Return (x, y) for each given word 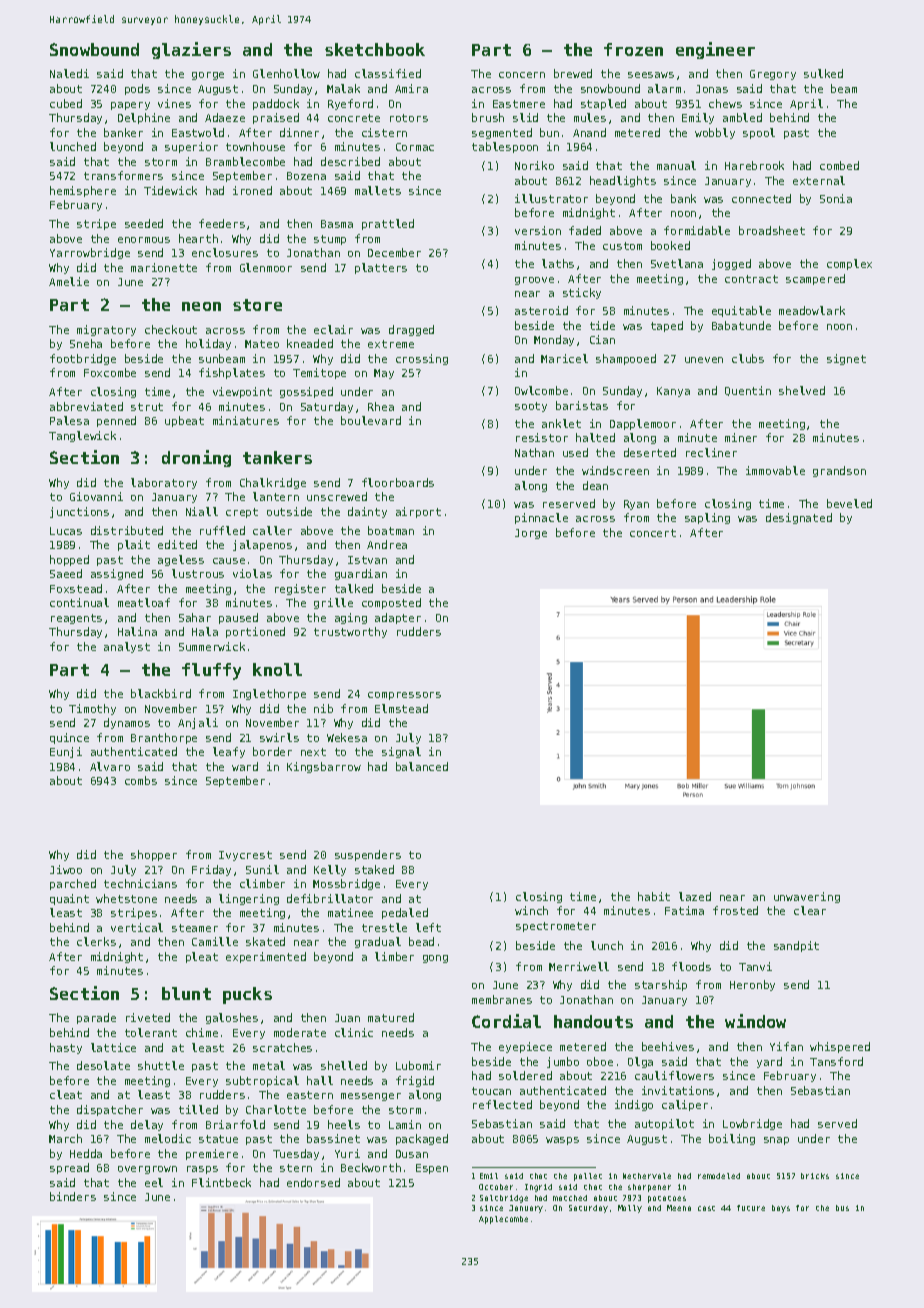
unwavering (807, 897)
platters (381, 268)
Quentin (748, 391)
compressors (404, 696)
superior (191, 147)
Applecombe (503, 1220)
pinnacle (541, 518)
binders (73, 1196)
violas (252, 573)
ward (245, 766)
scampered (815, 279)
